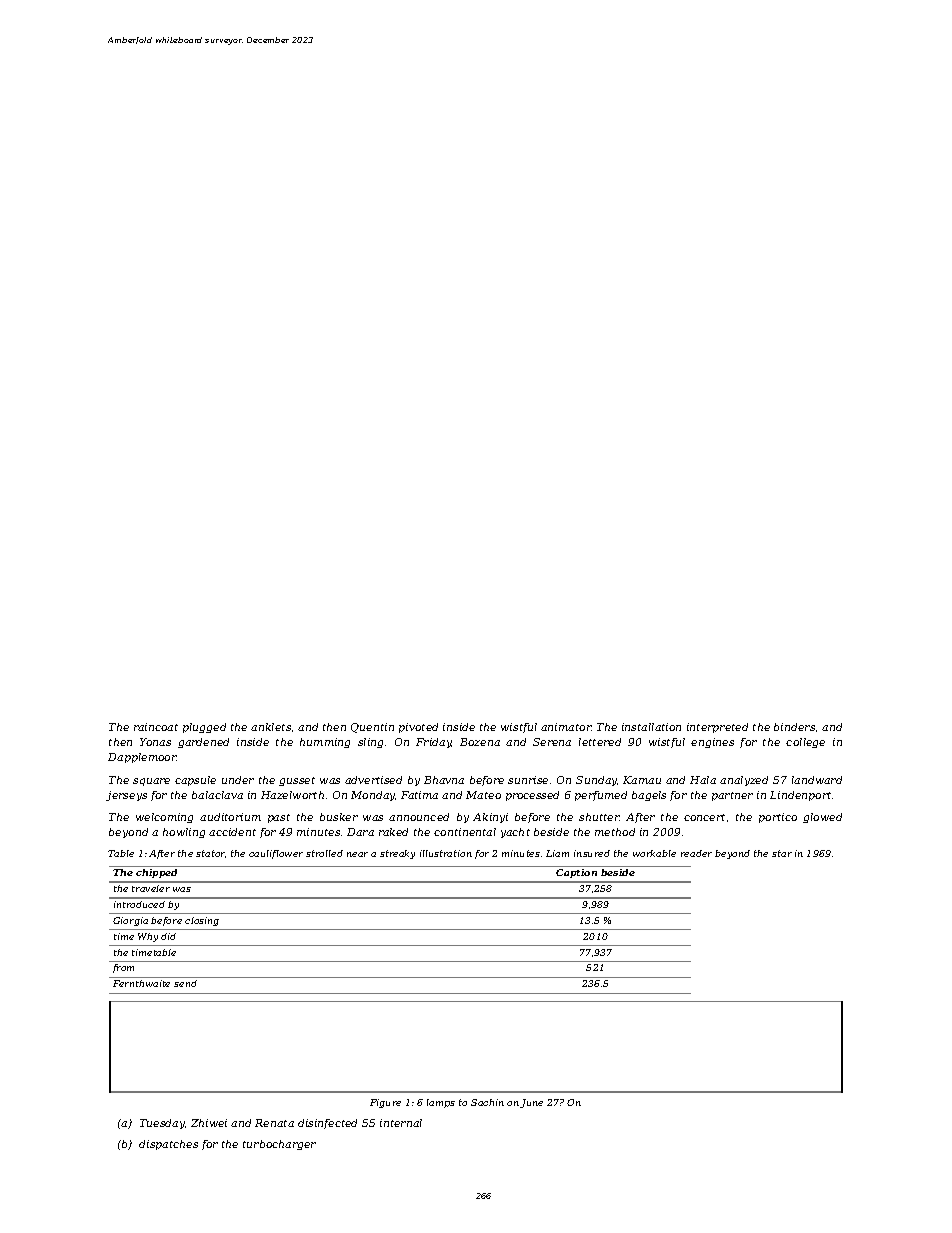 The height and width of the document is (1233, 952). Describe the element at coordinates (531, 1103) in the document. I see `June` at that location.
